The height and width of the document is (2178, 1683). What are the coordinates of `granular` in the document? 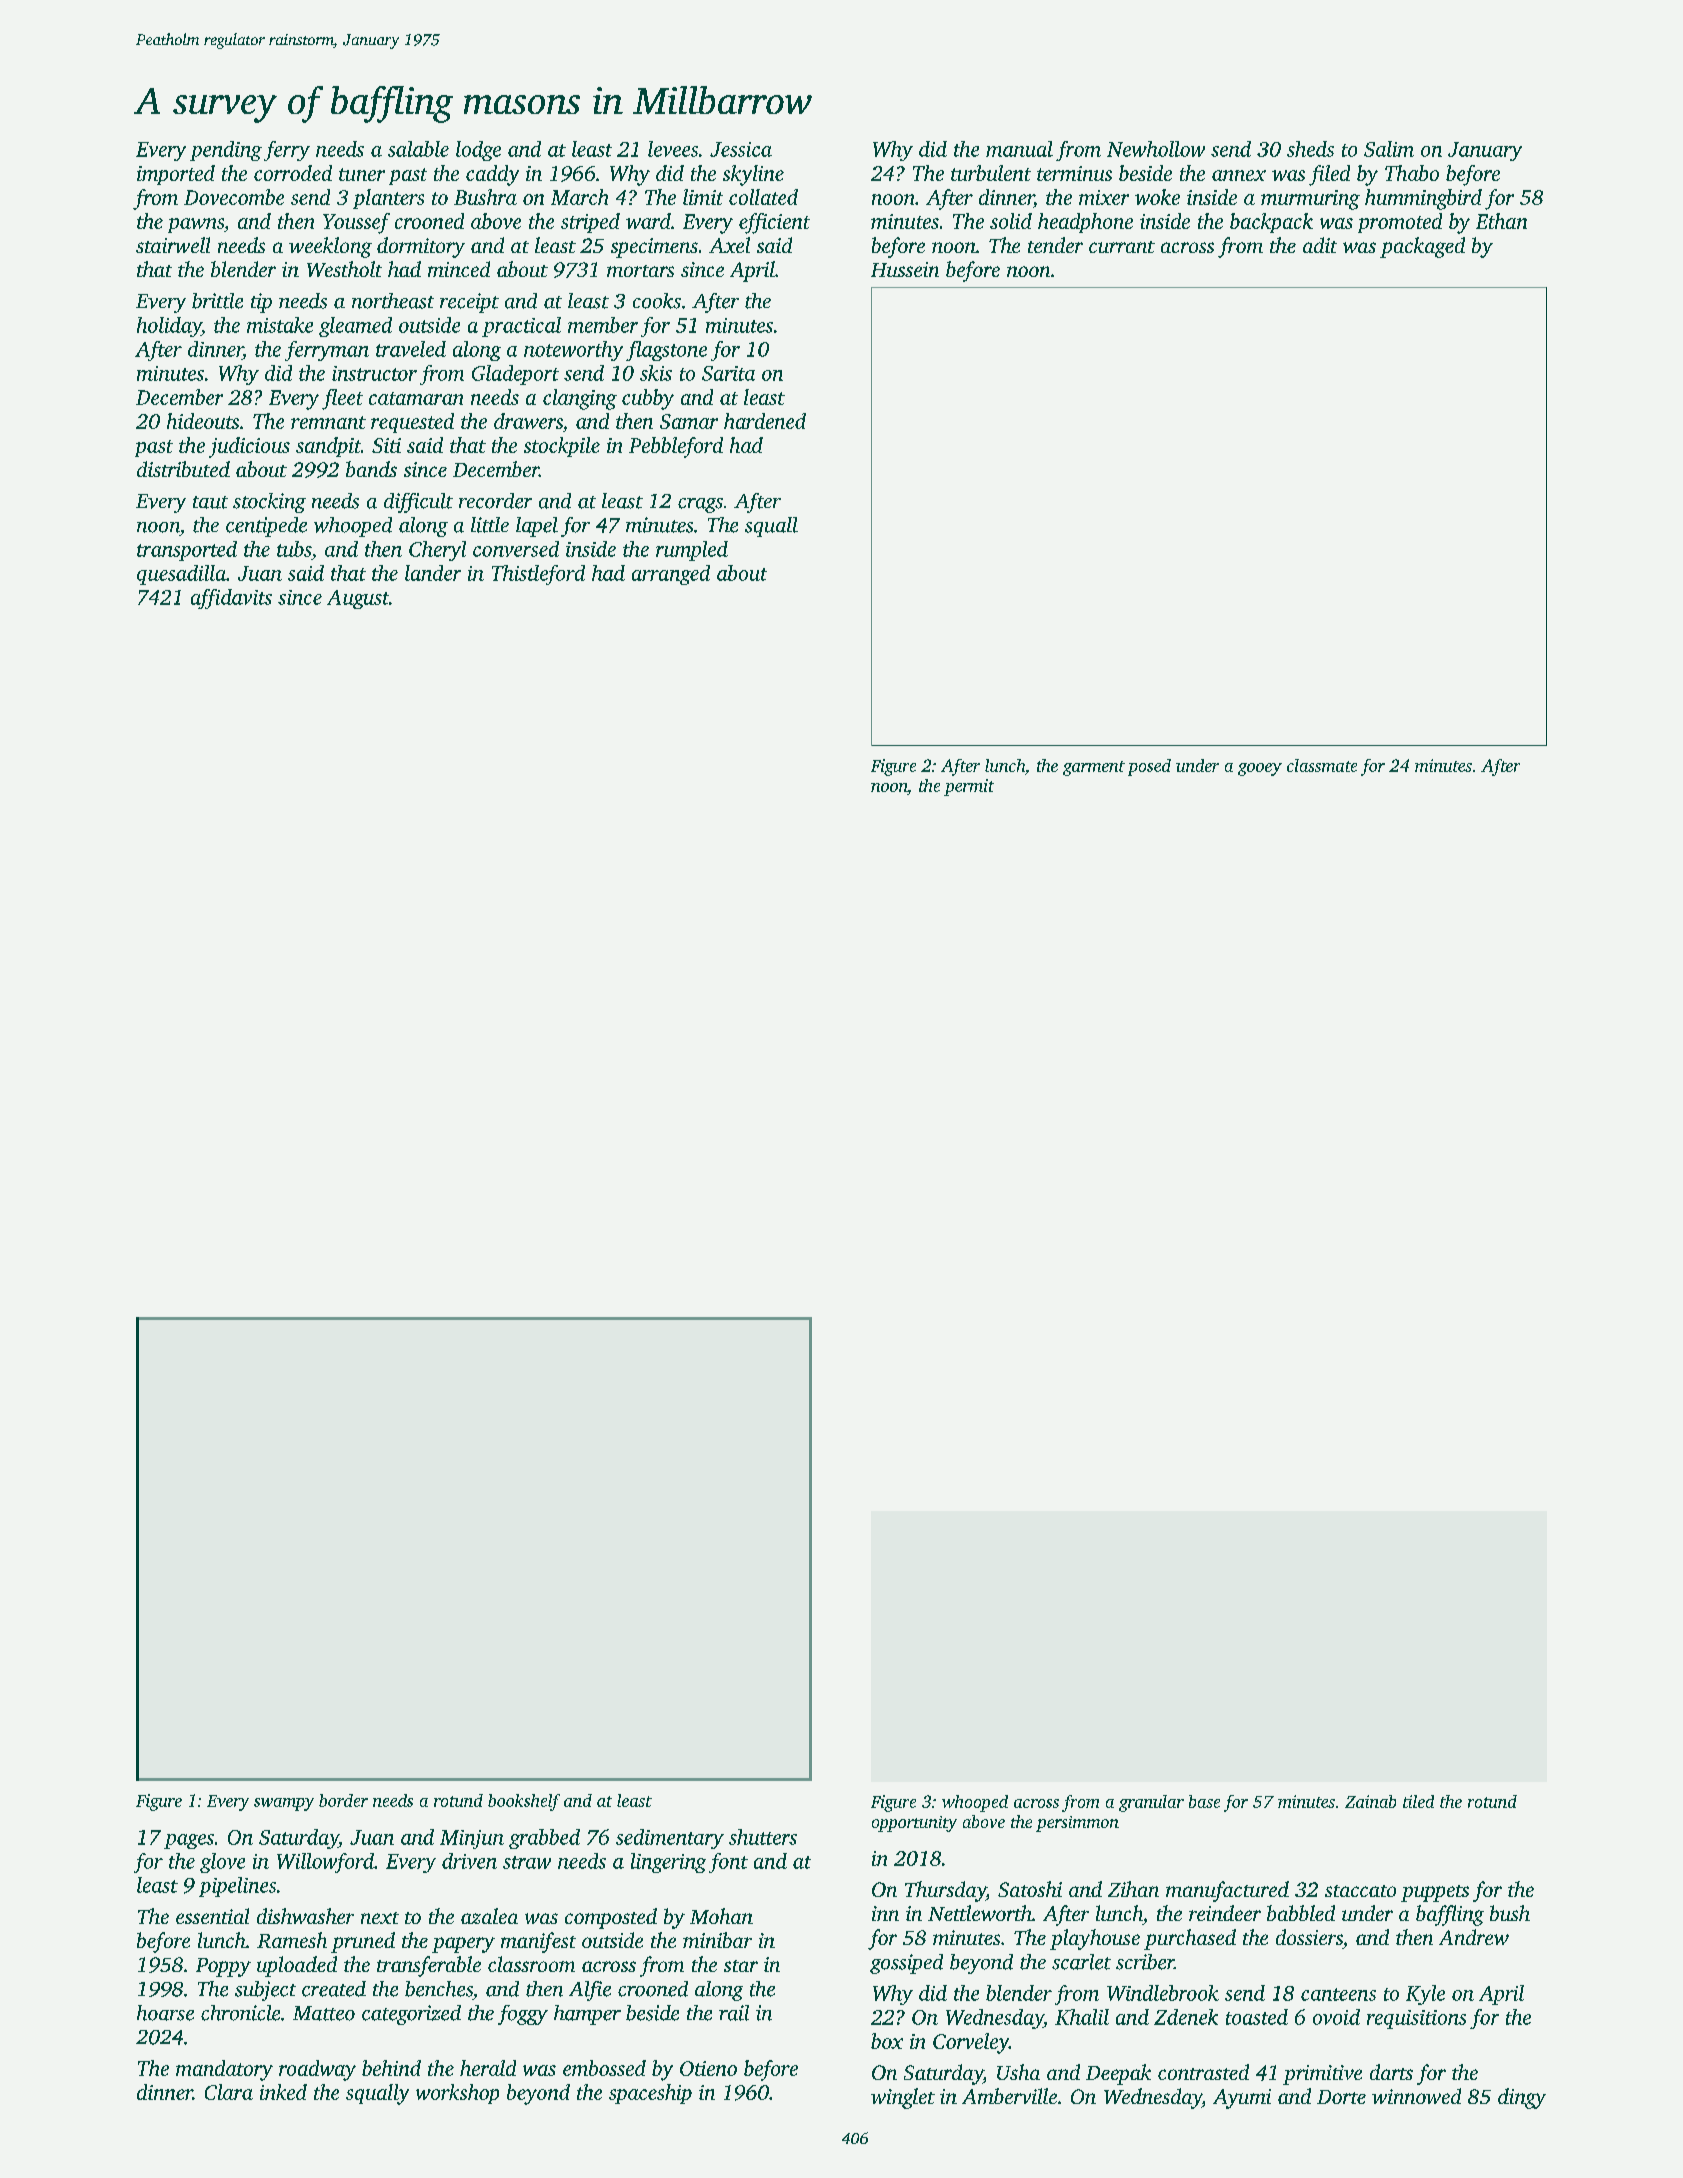 It's located at (1151, 1803).
